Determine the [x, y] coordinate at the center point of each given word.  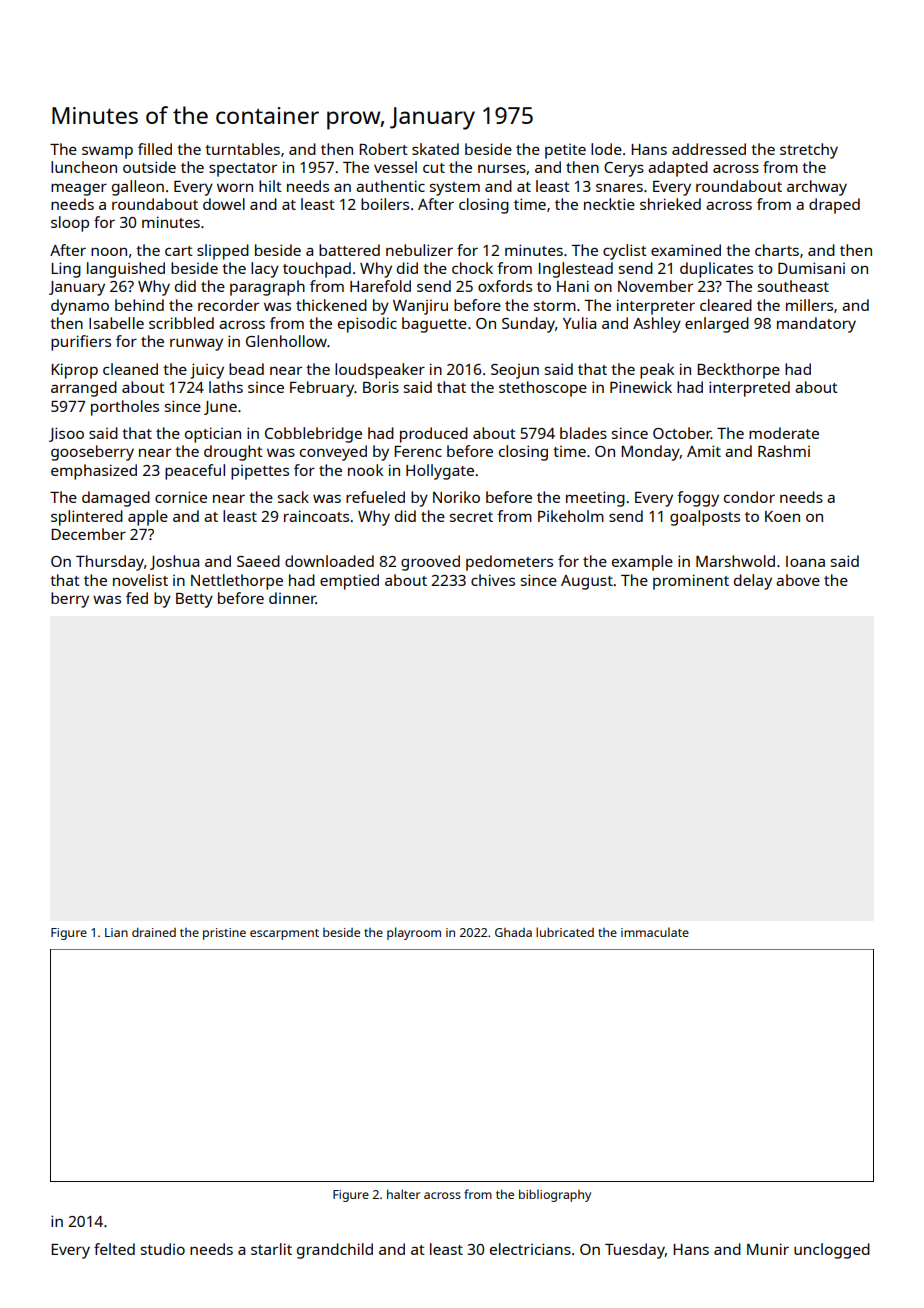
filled [155, 149]
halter [403, 1194]
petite [565, 151]
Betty [194, 600]
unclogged [832, 1251]
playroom [414, 933]
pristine [224, 934]
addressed [709, 149]
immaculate [655, 932]
